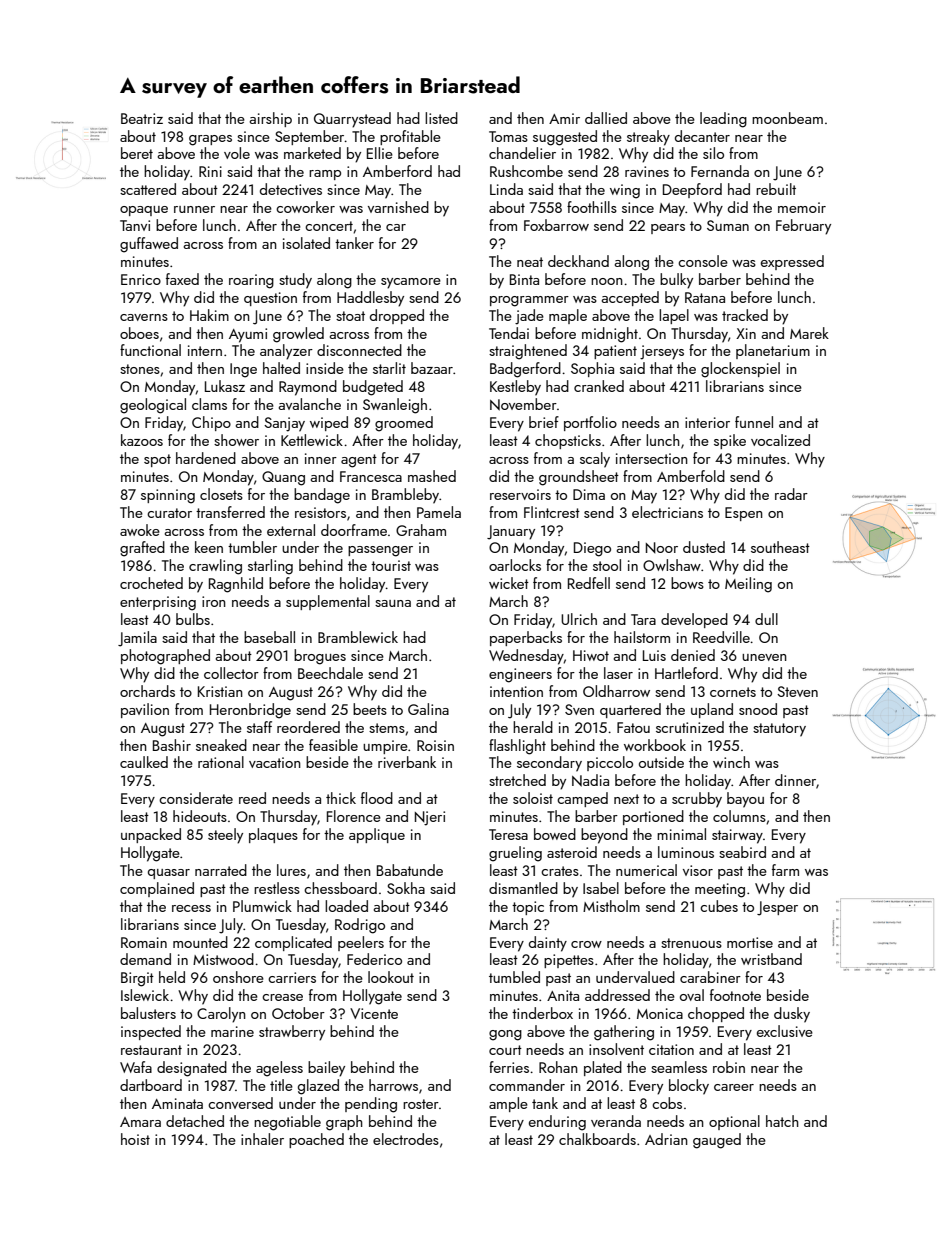 The image size is (952, 1233). I want to click on detached, so click(195, 1121).
